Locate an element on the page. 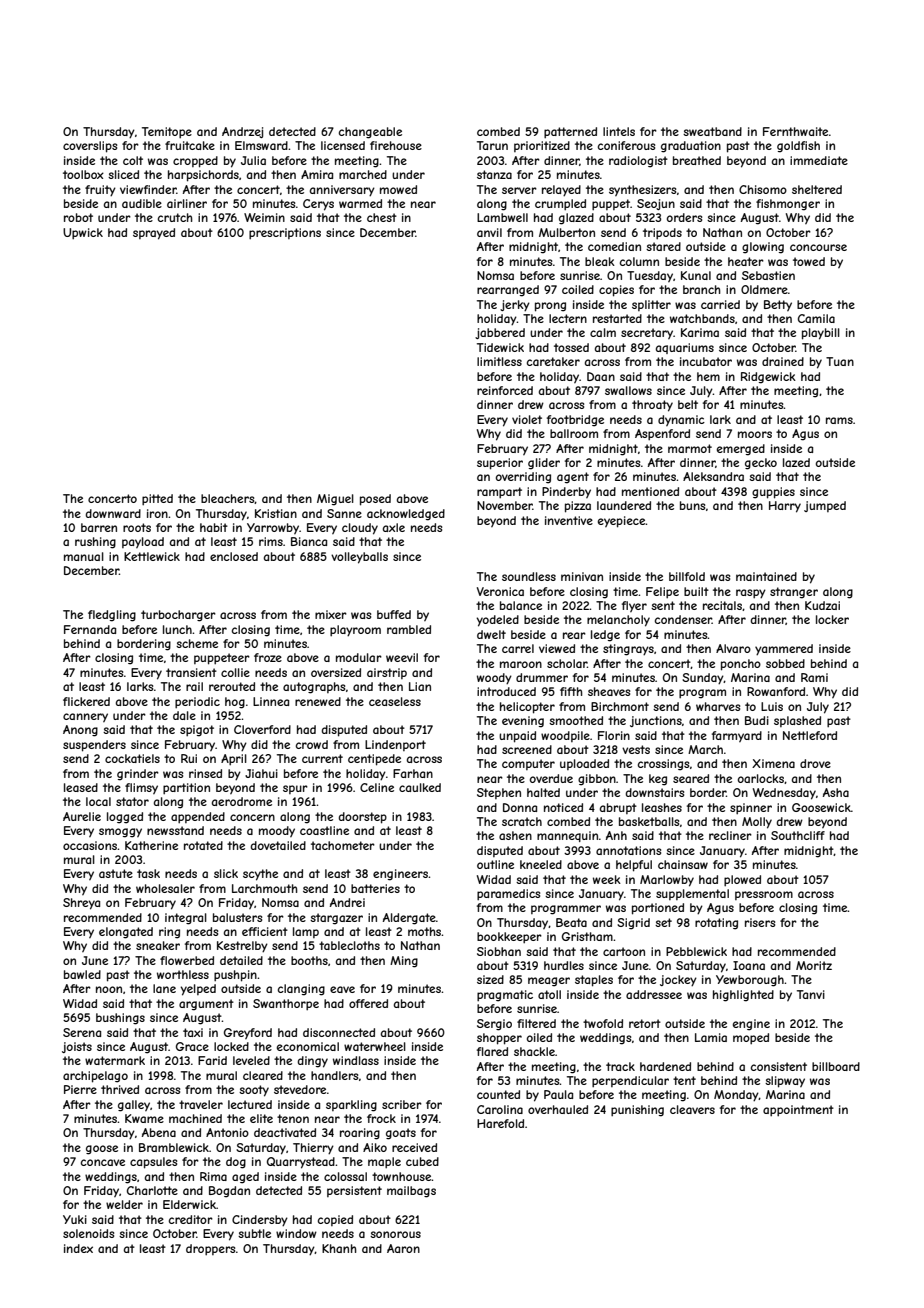 Image resolution: width=924 pixels, height=1308 pixels. offered is located at coordinates (368, 1003).
